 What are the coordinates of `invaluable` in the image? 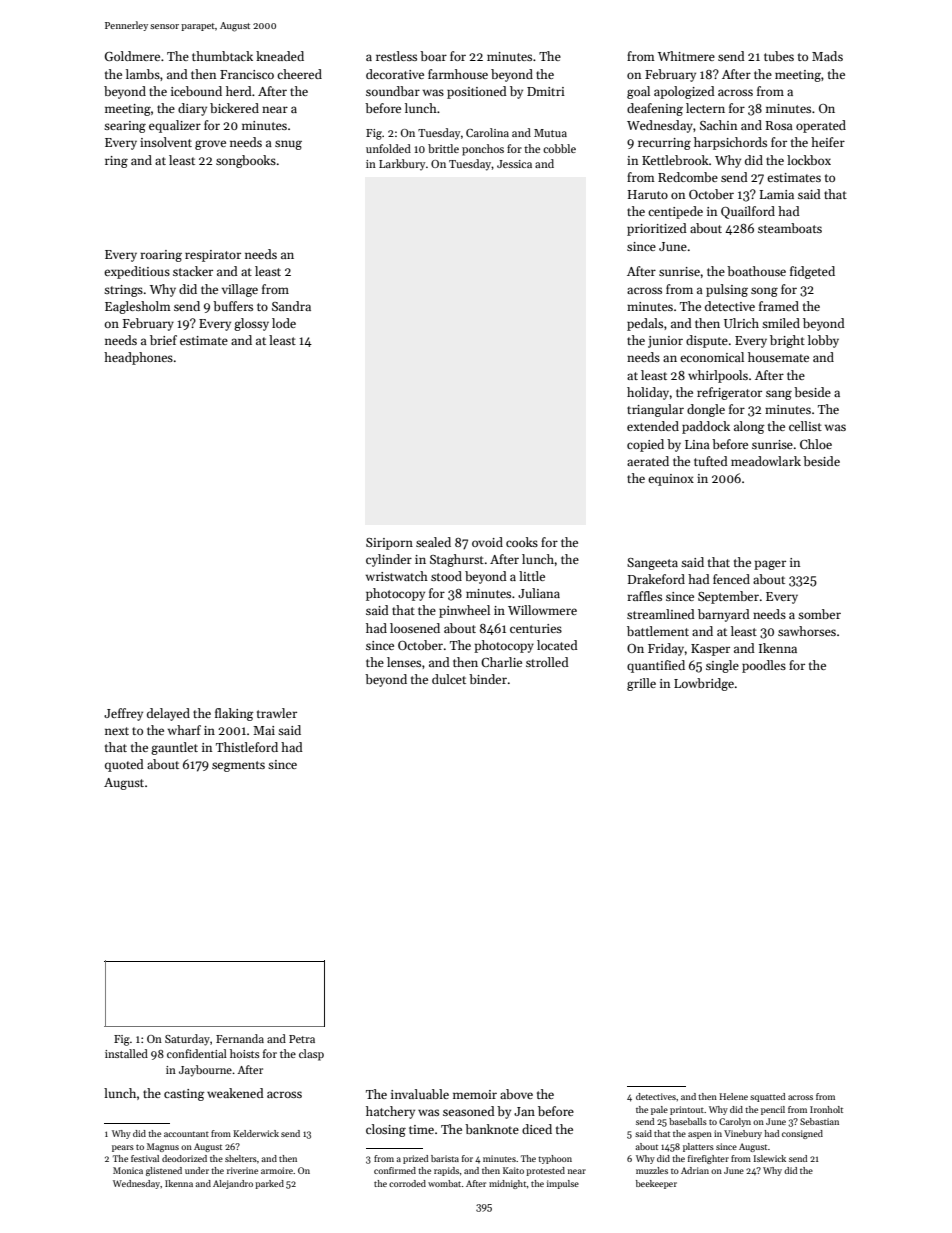 It's located at (420, 1094).
